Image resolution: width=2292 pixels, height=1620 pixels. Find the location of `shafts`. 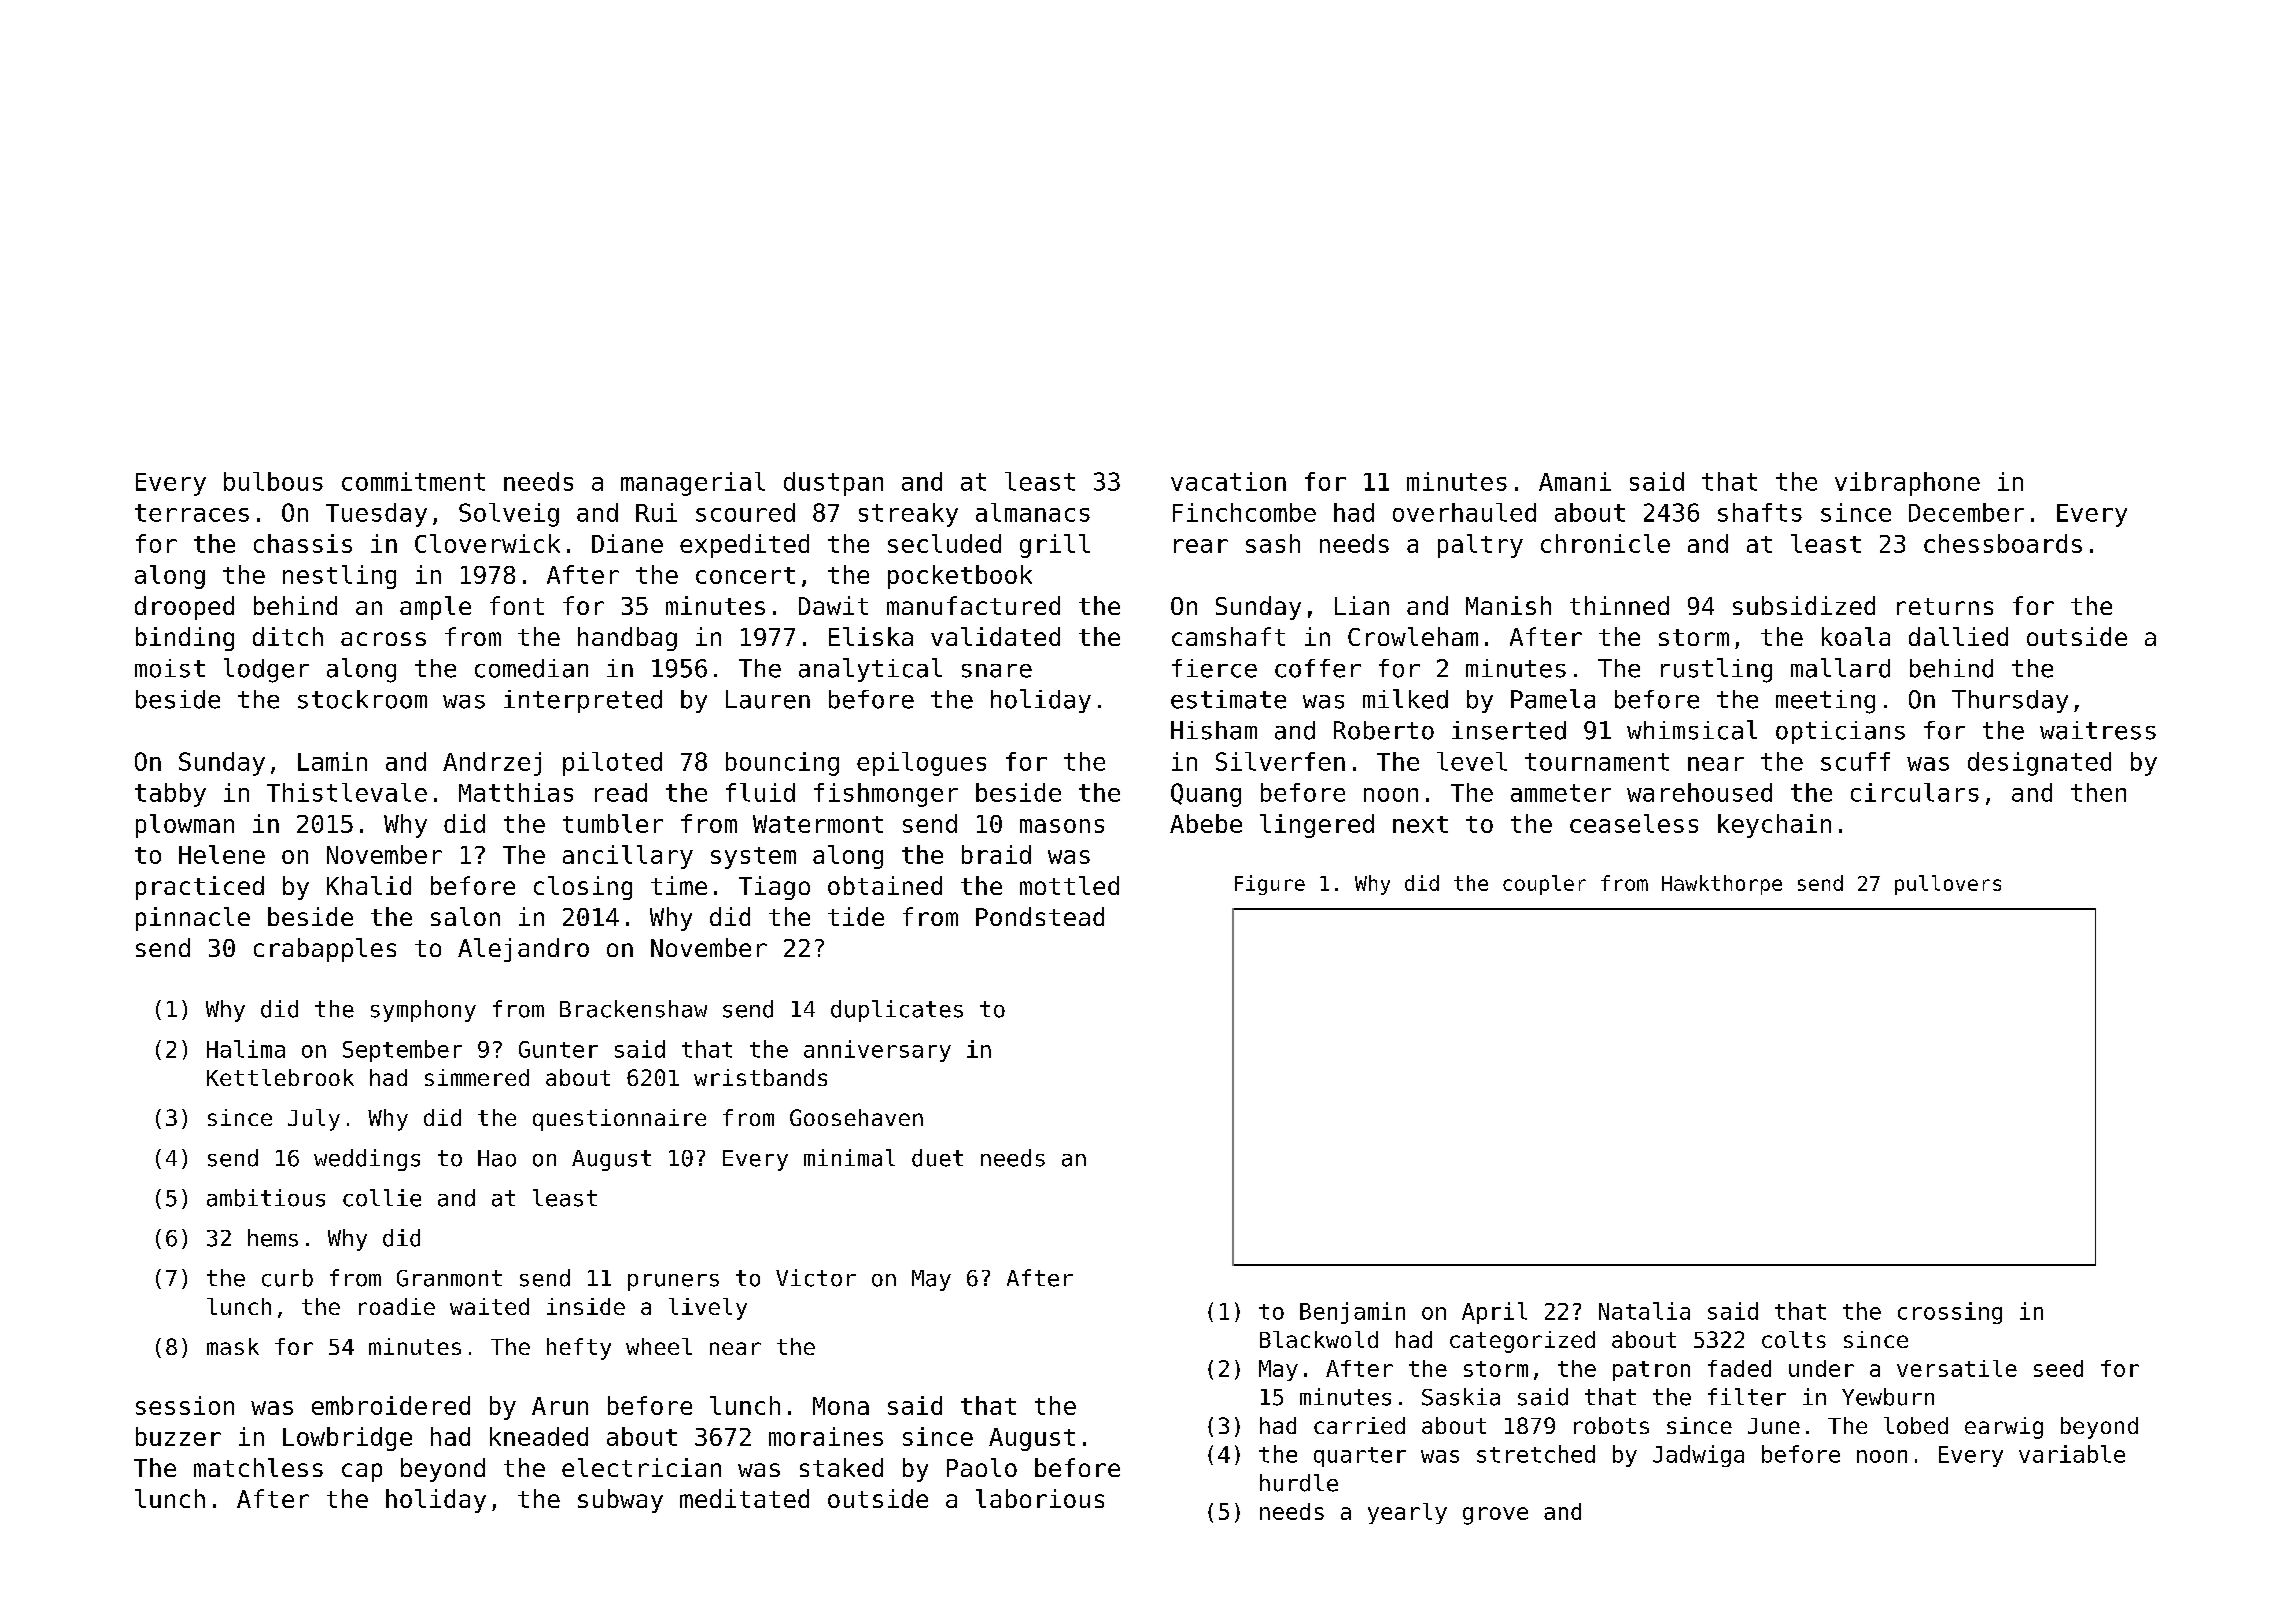

shafts is located at coordinates (1760, 512).
